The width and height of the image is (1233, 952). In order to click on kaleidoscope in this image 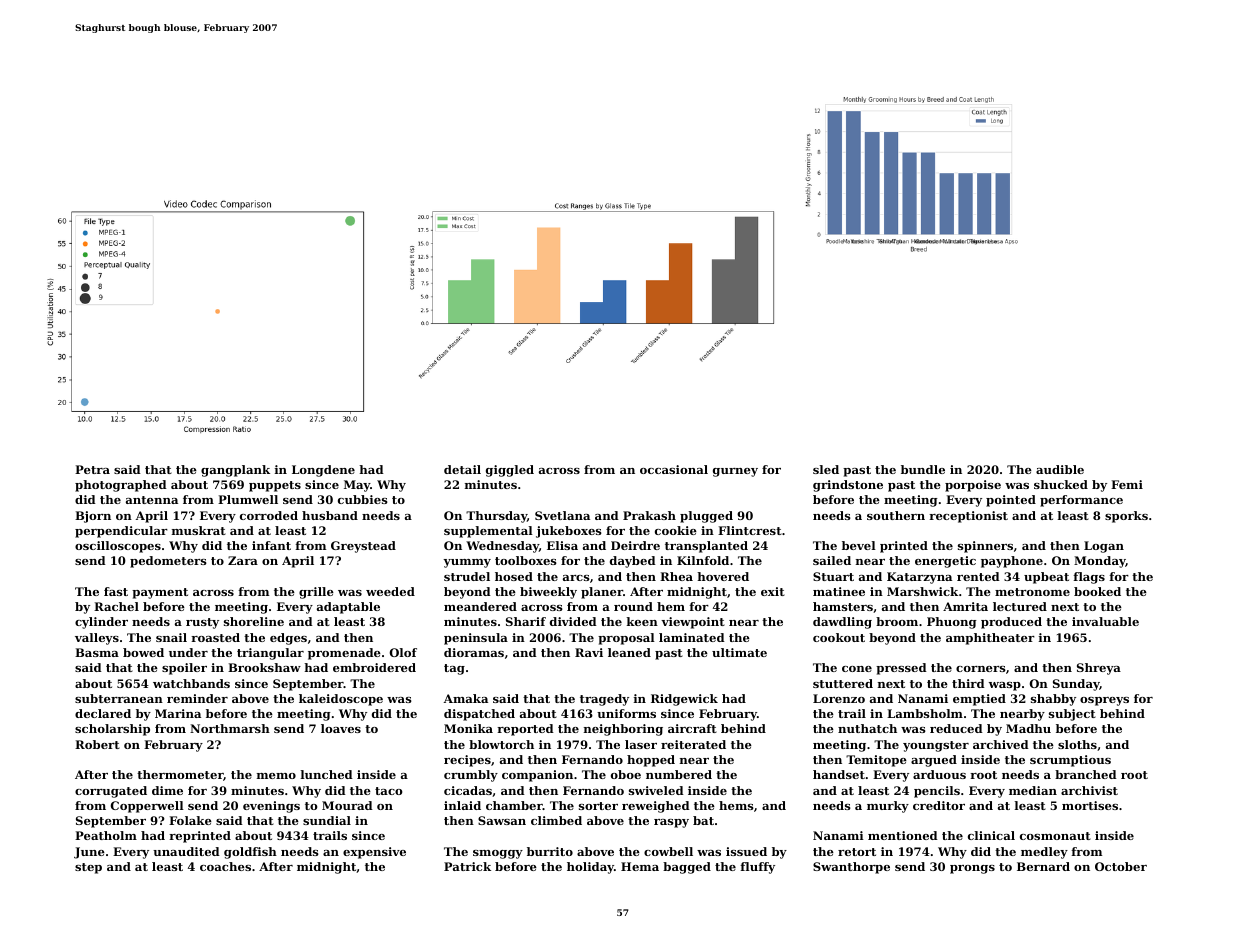, I will do `click(341, 700)`.
